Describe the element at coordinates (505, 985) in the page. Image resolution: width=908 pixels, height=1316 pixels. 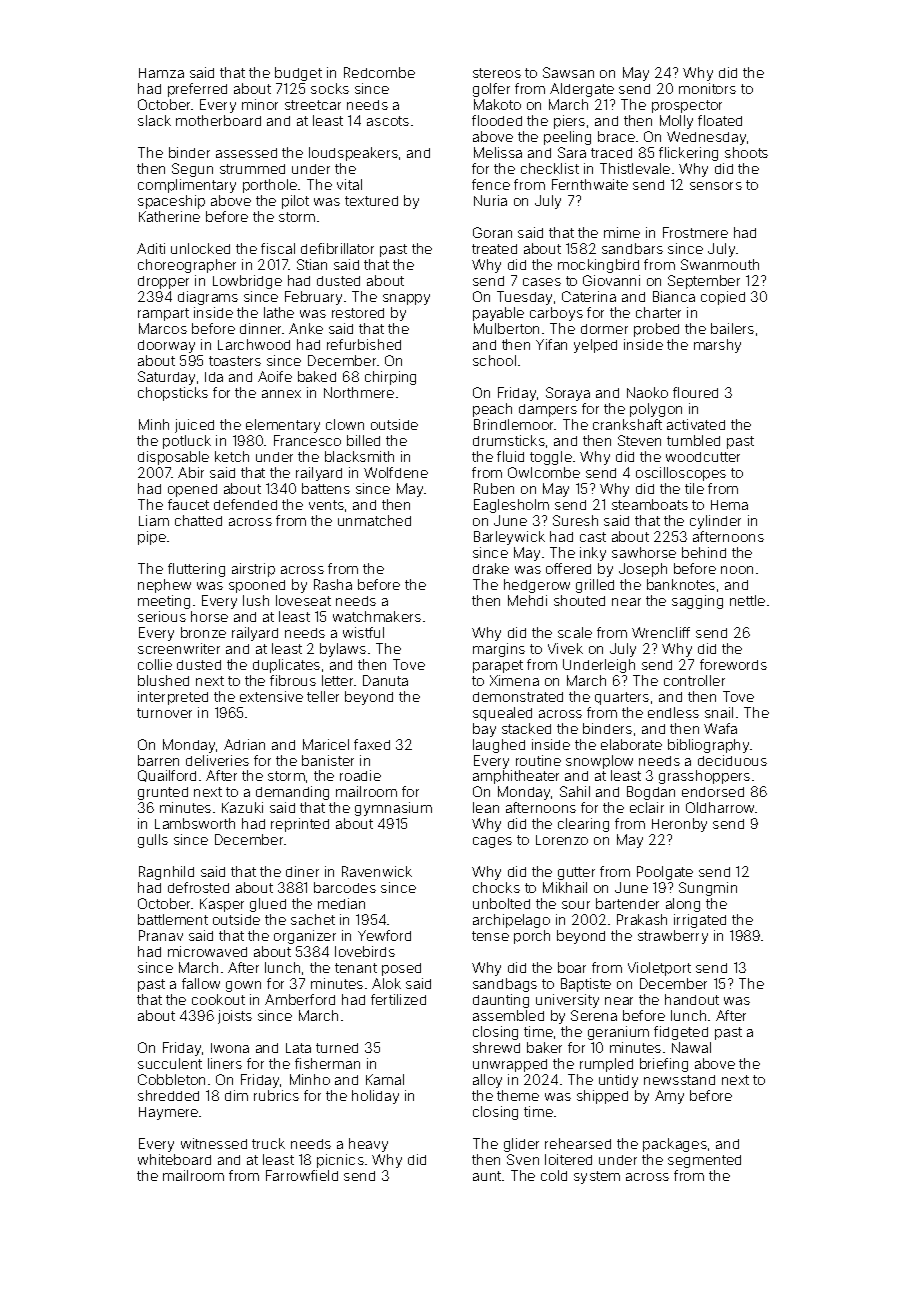
I see `sandbags` at that location.
